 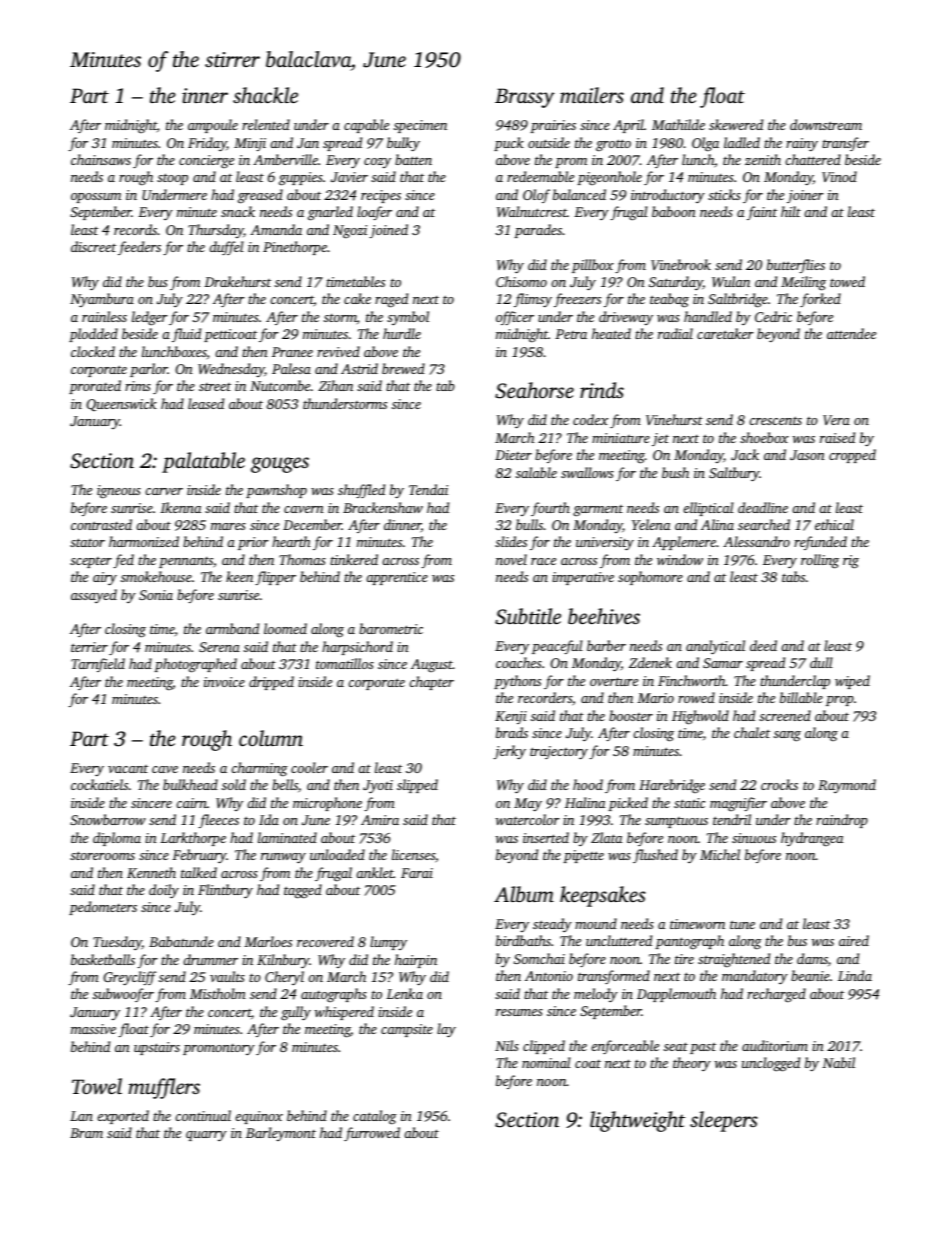 I want to click on ladled, so click(x=742, y=142).
